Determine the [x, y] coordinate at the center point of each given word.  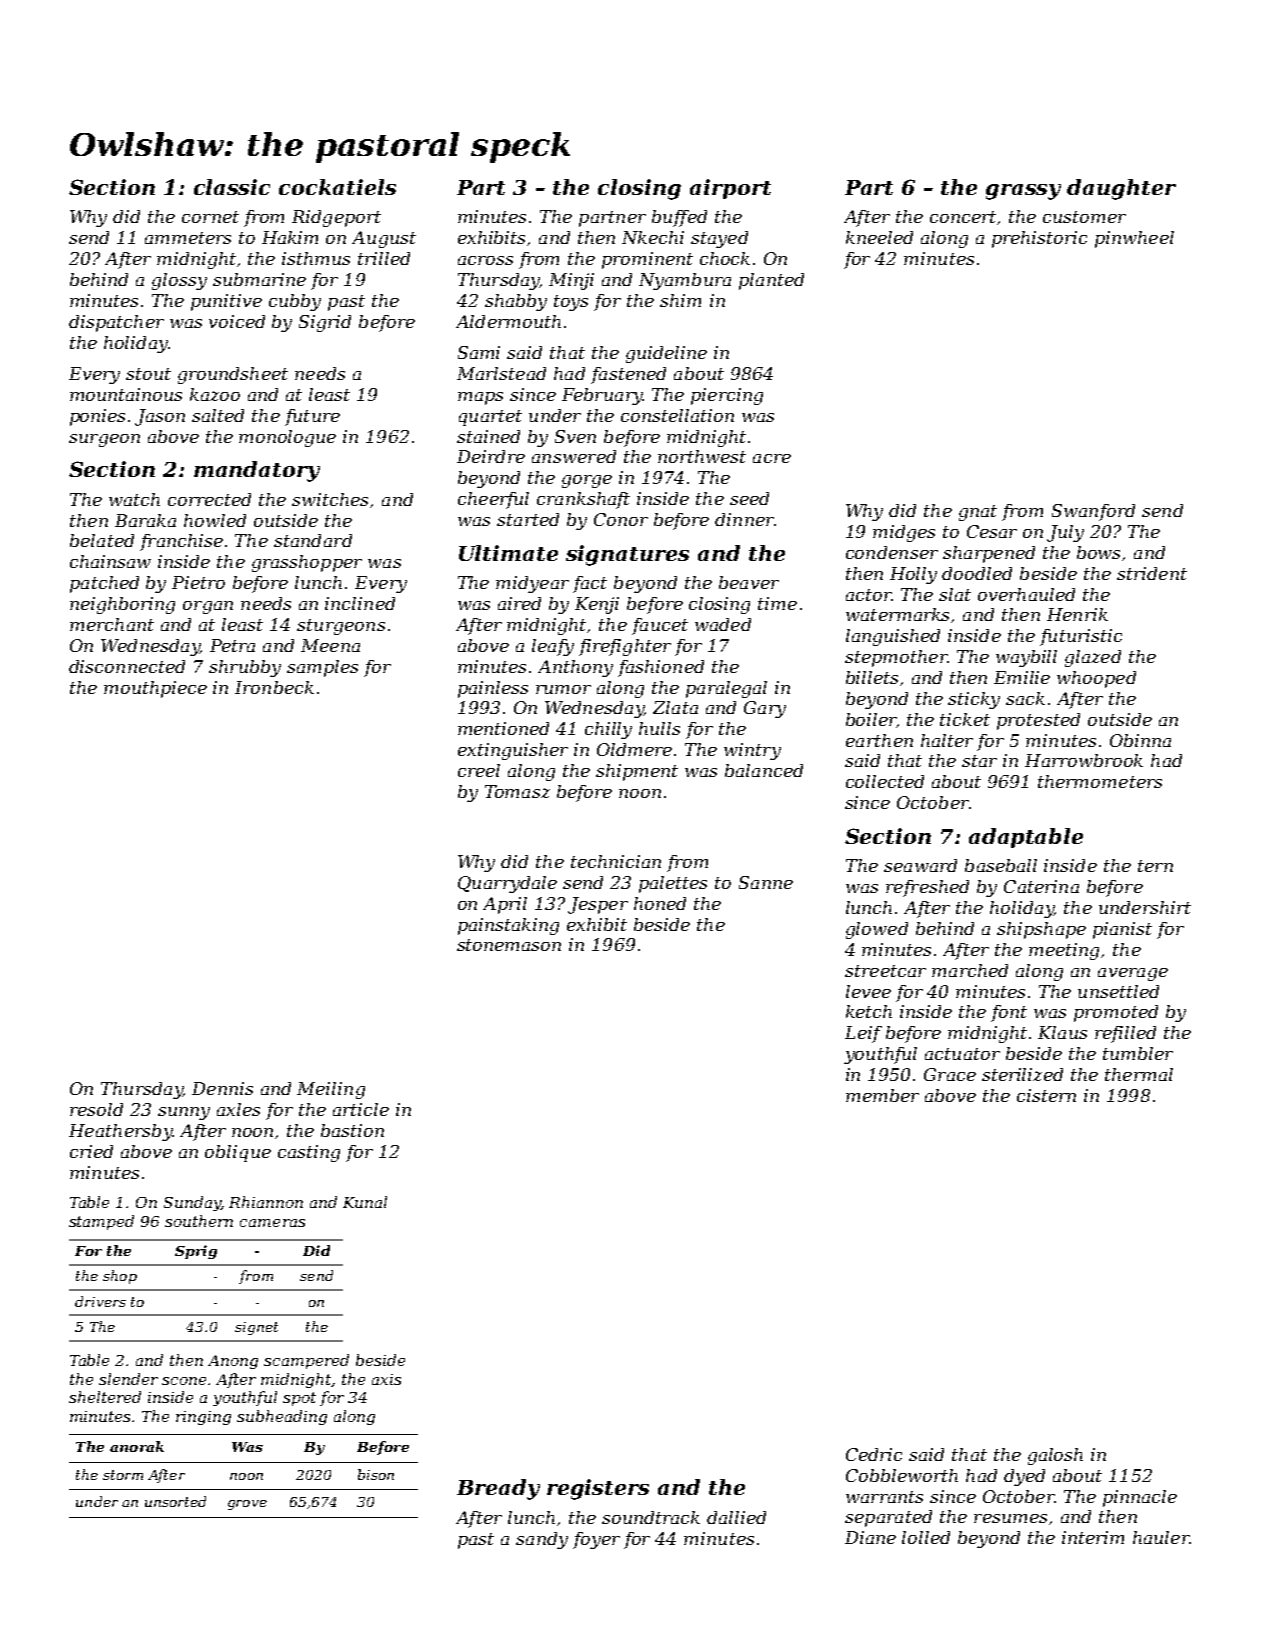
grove [247, 1505]
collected [885, 781]
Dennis [222, 1088]
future [312, 417]
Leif [863, 1034]
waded [723, 624]
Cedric [874, 1454]
